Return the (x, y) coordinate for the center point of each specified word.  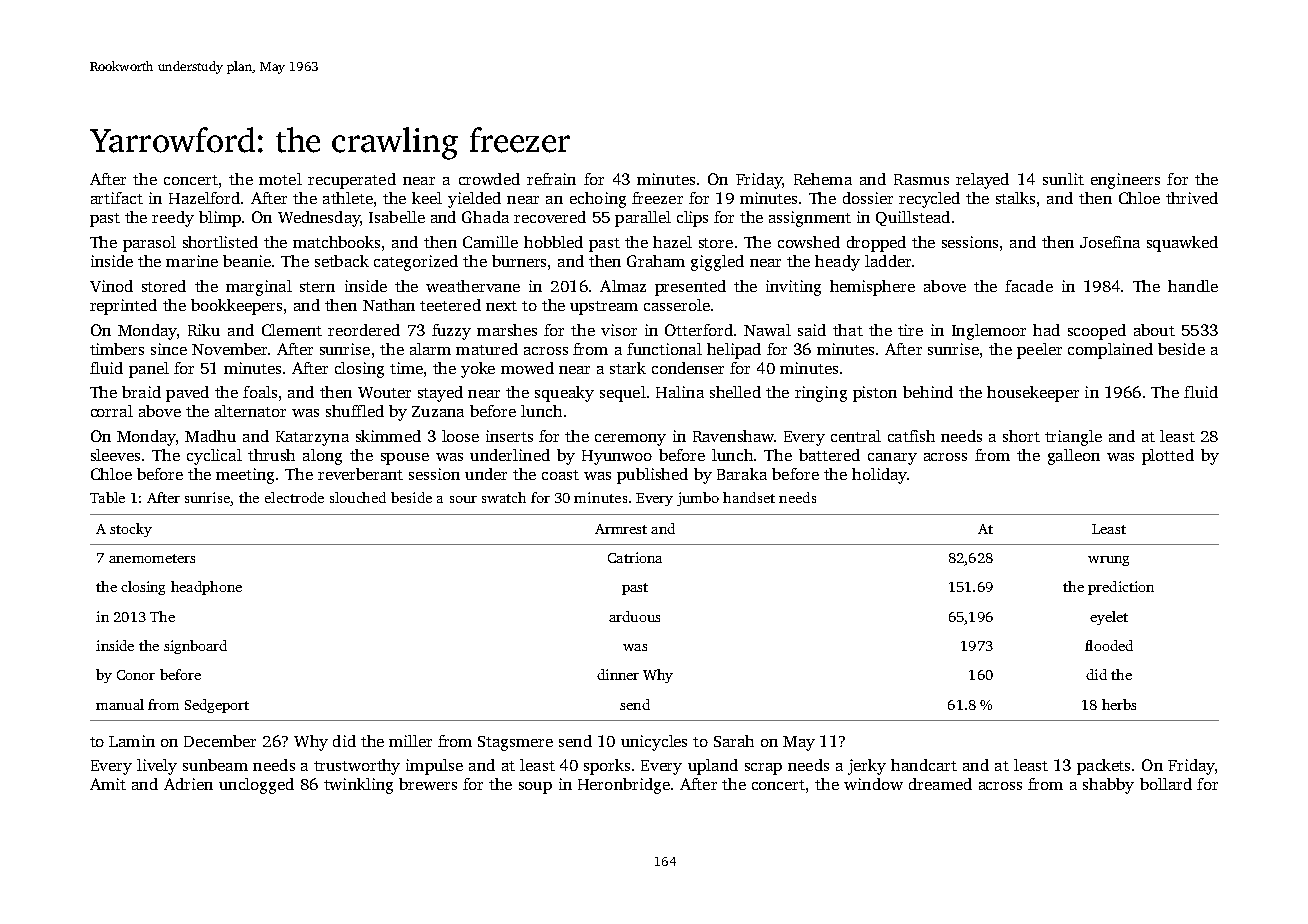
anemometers (152, 558)
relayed (982, 181)
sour (463, 499)
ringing (821, 394)
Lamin (132, 741)
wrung (1108, 561)
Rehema (823, 179)
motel (280, 179)
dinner (618, 674)
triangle (1073, 438)
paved (187, 394)
